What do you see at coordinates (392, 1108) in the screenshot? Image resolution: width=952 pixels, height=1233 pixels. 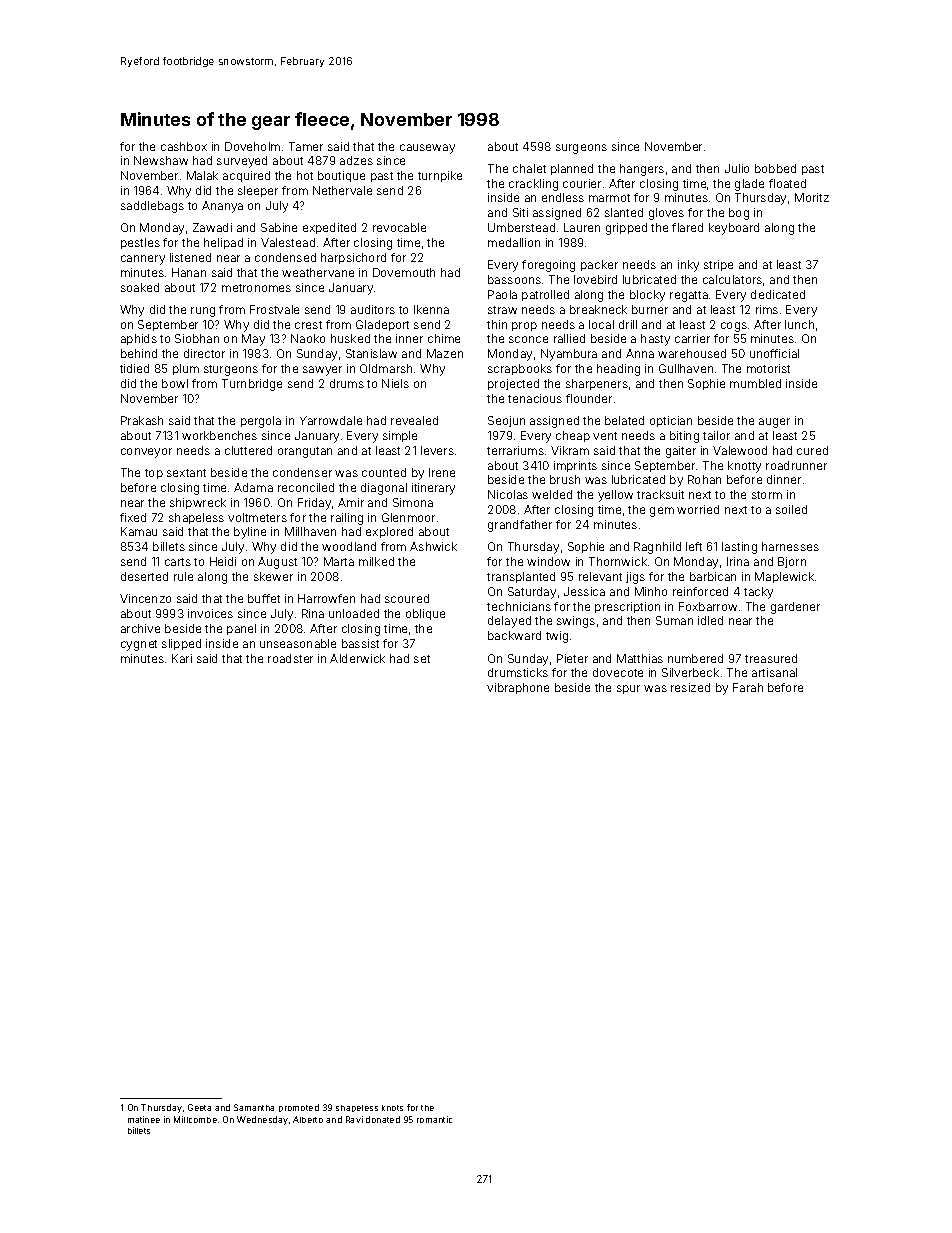 I see `knots` at bounding box center [392, 1108].
